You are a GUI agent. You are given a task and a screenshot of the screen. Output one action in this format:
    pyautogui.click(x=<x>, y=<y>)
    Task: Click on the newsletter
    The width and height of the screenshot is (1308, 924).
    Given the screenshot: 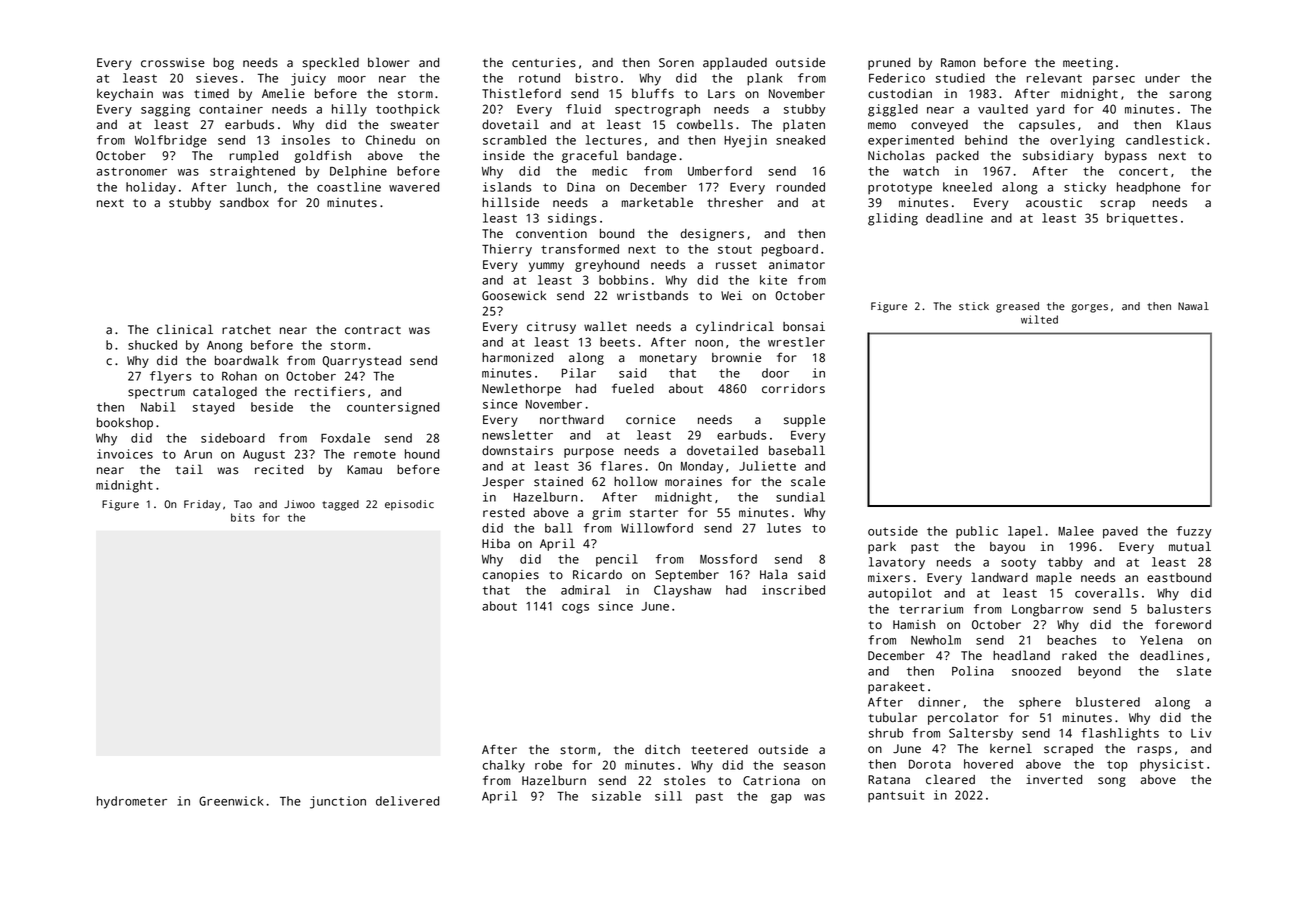 What is the action you would take?
    pyautogui.click(x=517, y=435)
